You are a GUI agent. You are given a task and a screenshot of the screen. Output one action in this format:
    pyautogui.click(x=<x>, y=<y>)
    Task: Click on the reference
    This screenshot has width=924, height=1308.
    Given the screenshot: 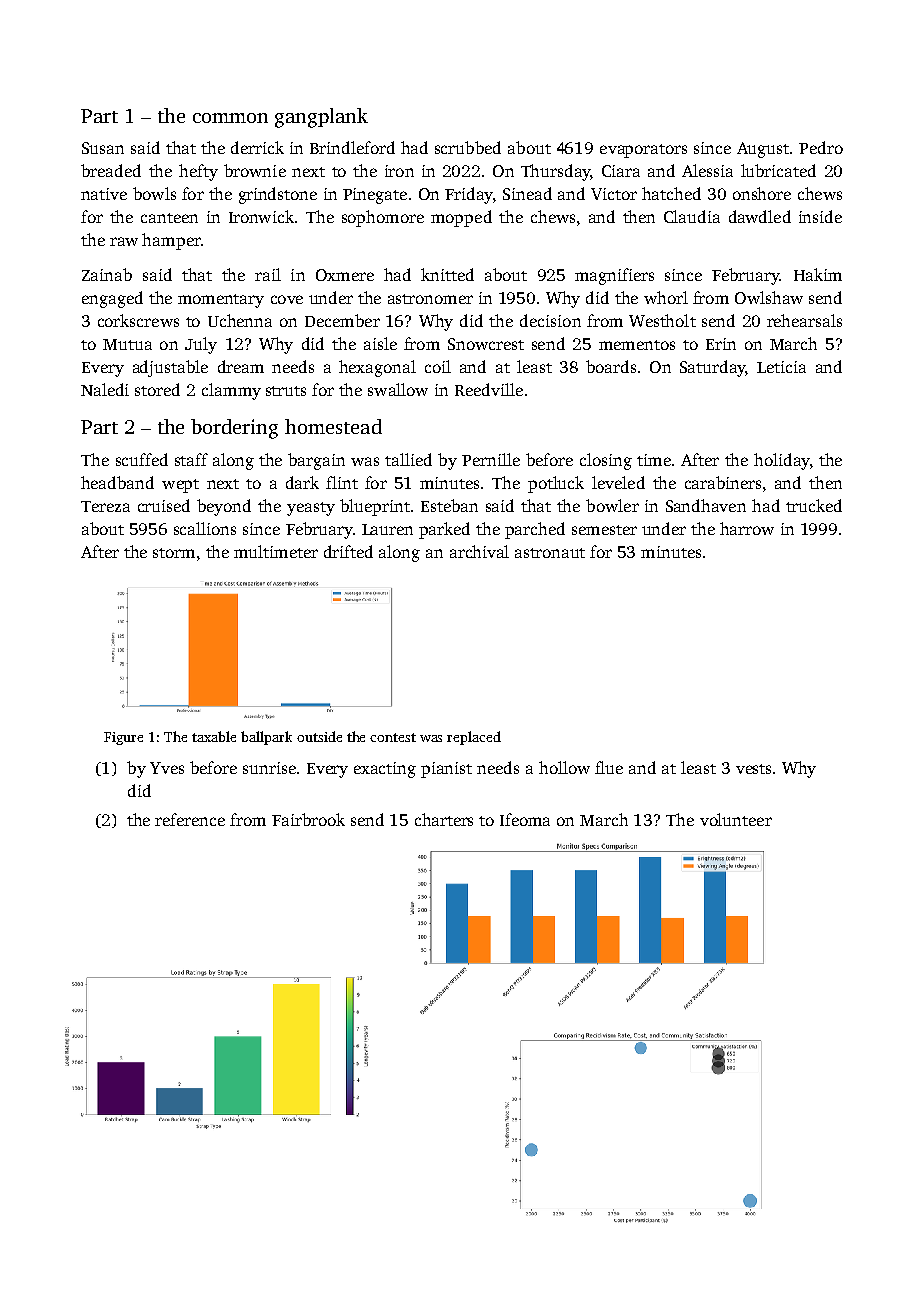 What is the action you would take?
    pyautogui.click(x=190, y=819)
